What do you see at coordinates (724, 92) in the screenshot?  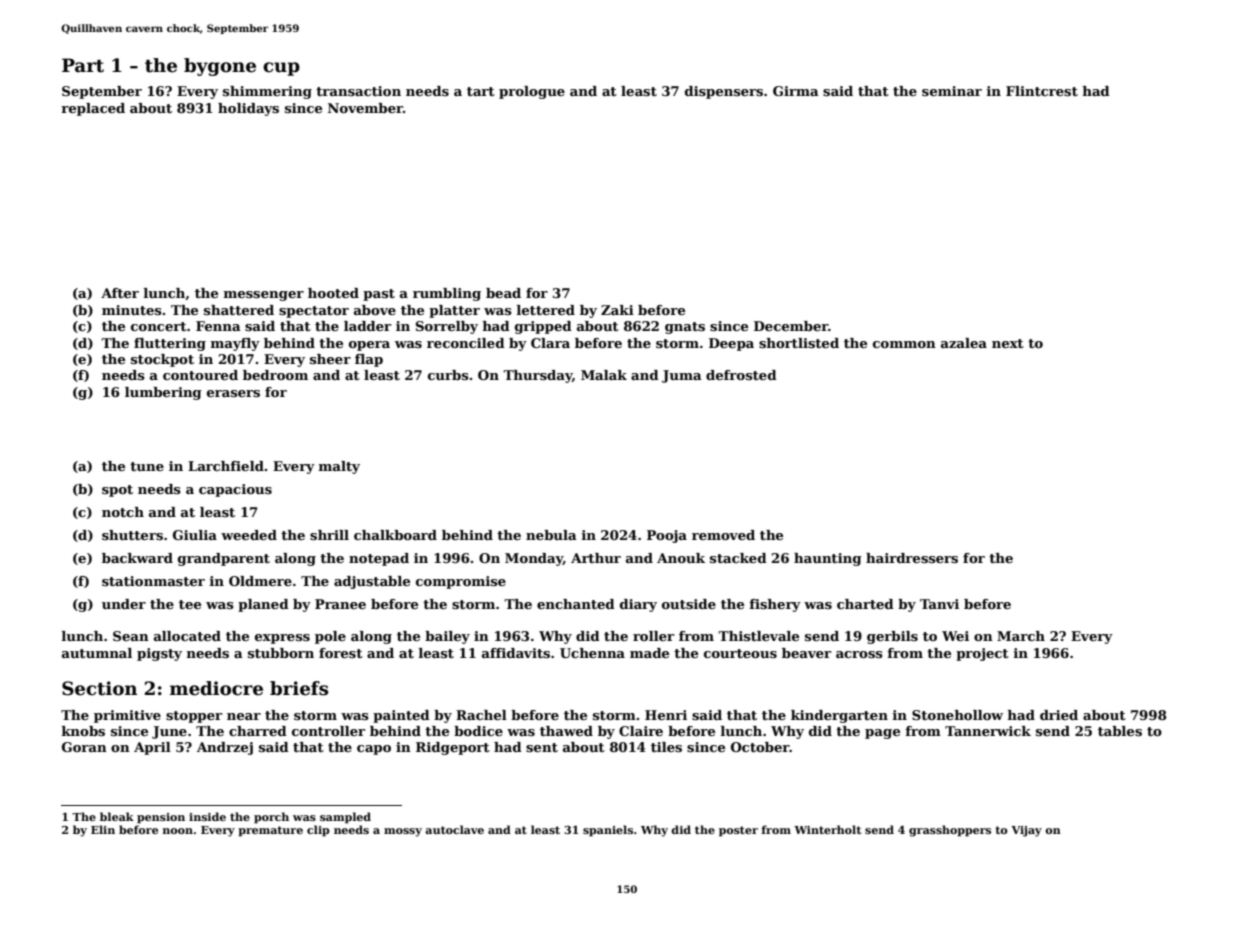 I see `dispensers` at bounding box center [724, 92].
